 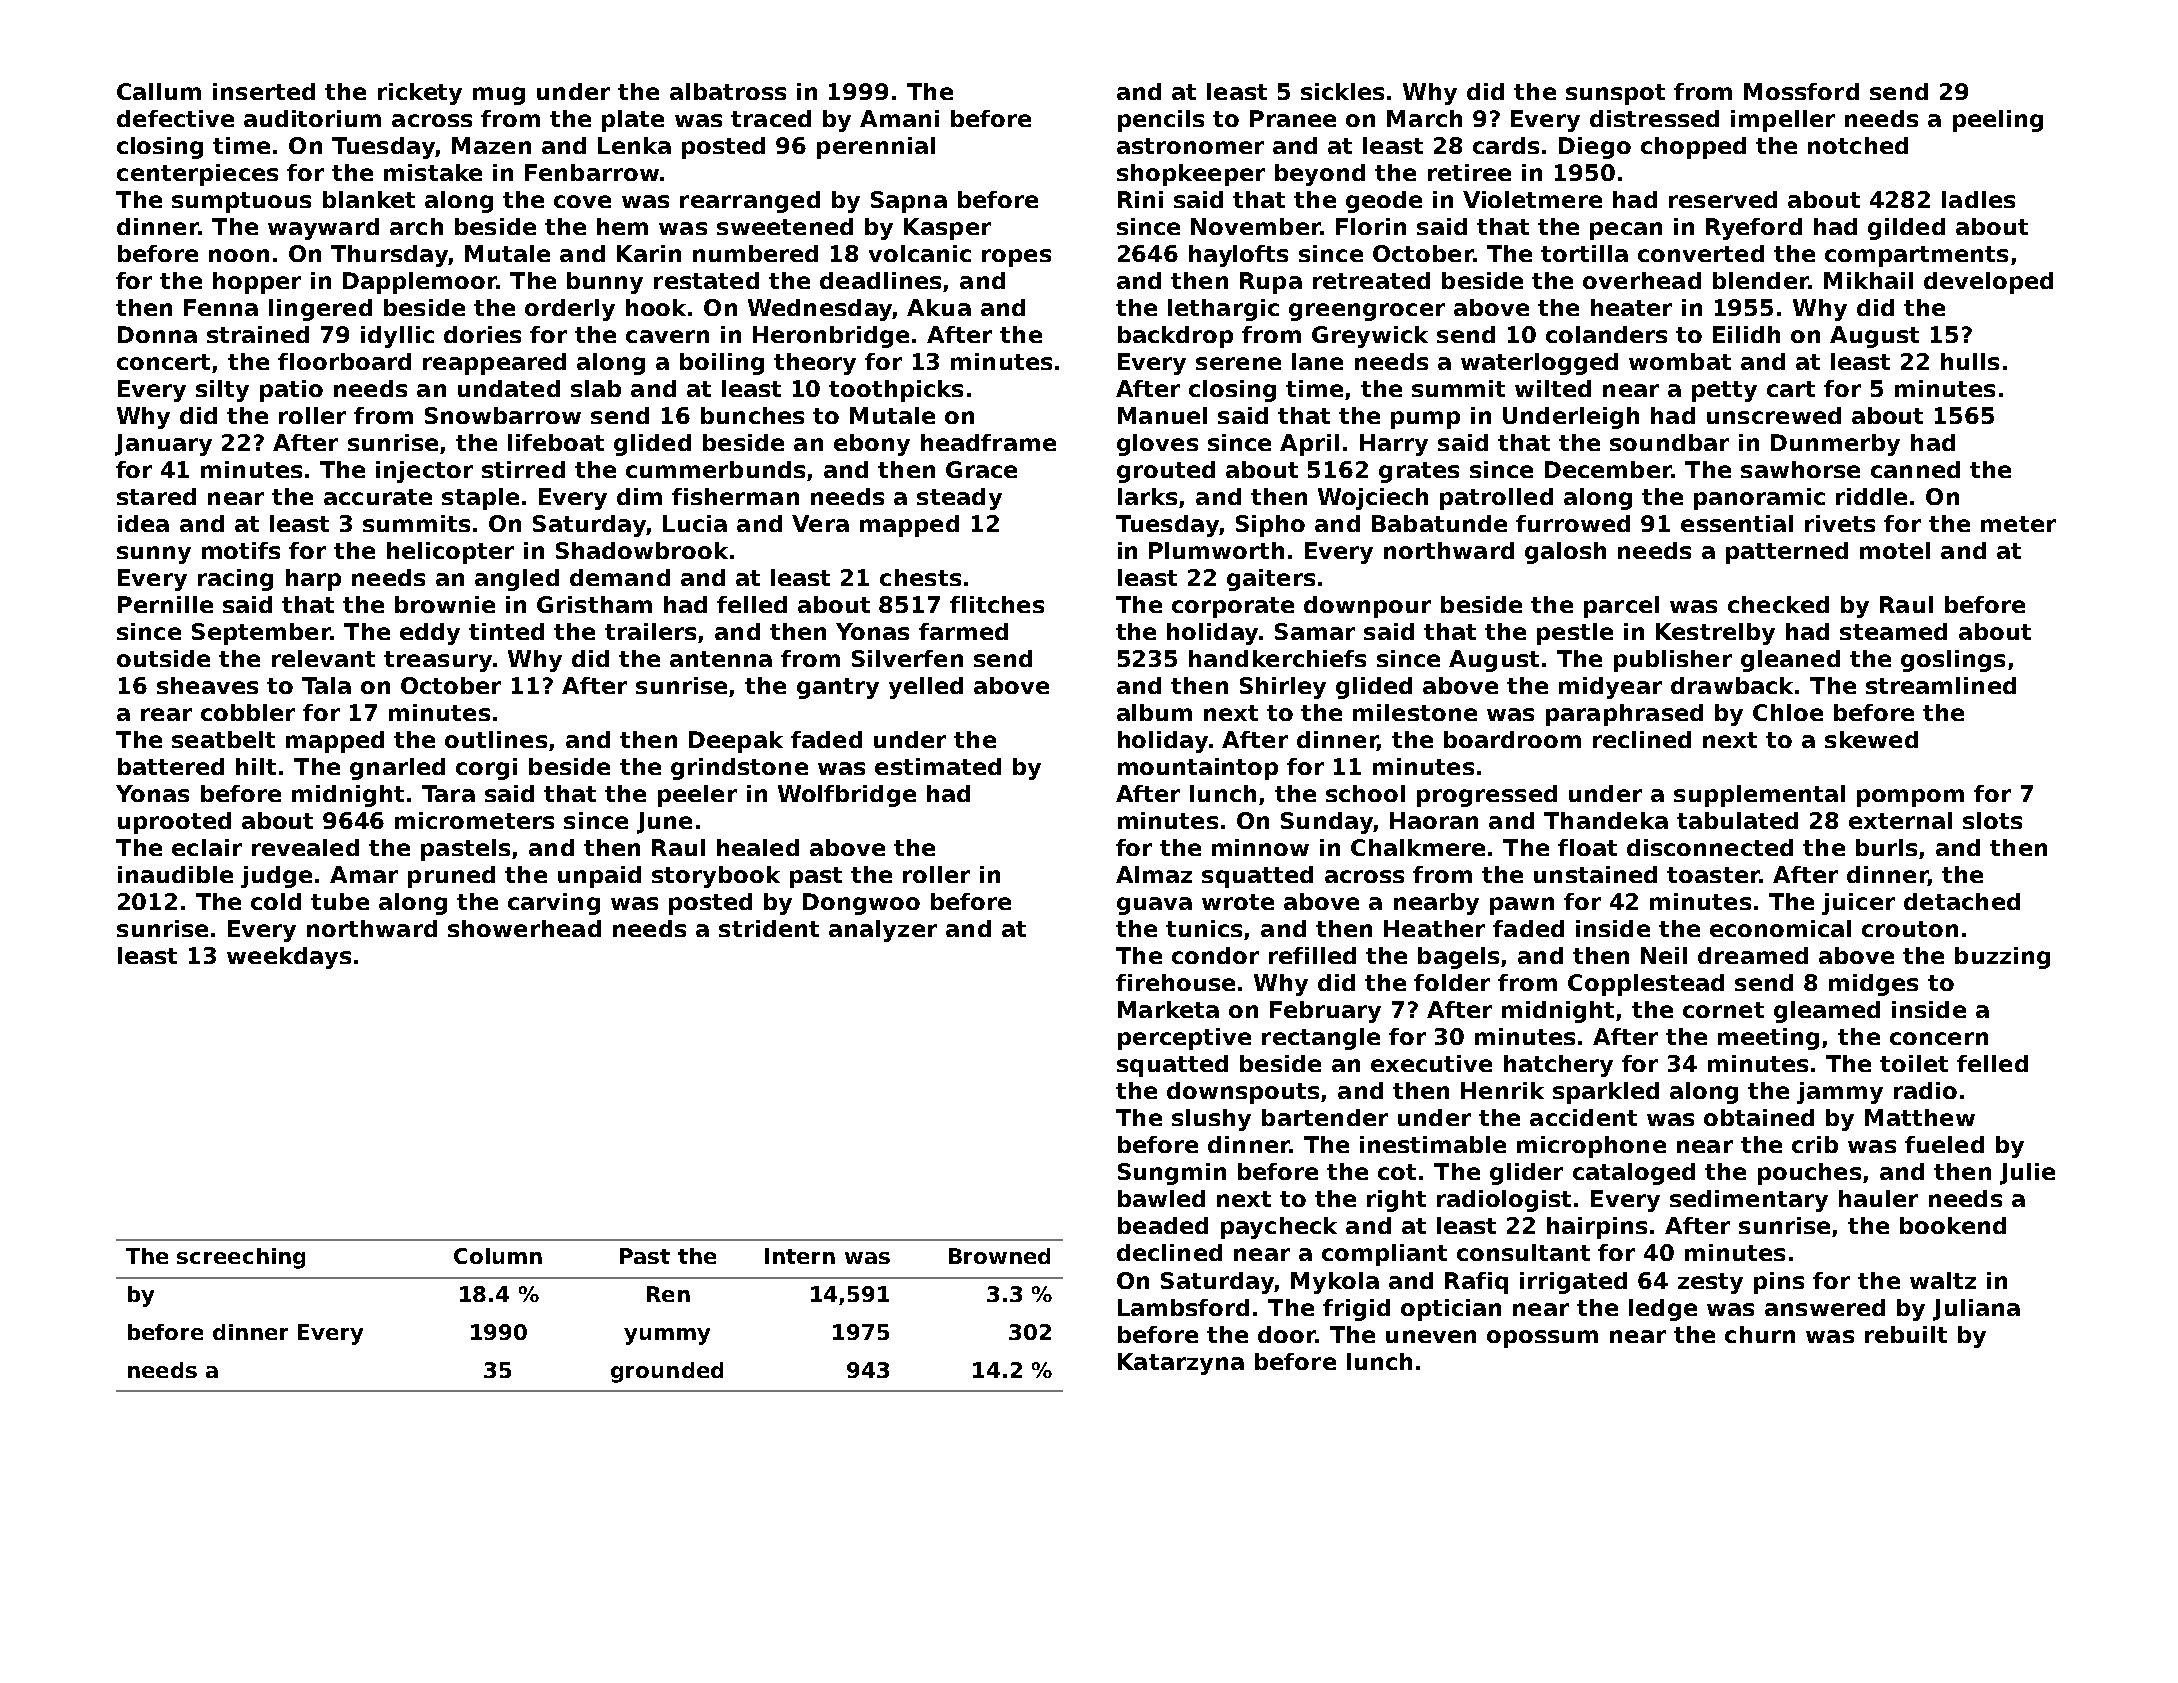 I want to click on Matthew, so click(x=1920, y=1117).
